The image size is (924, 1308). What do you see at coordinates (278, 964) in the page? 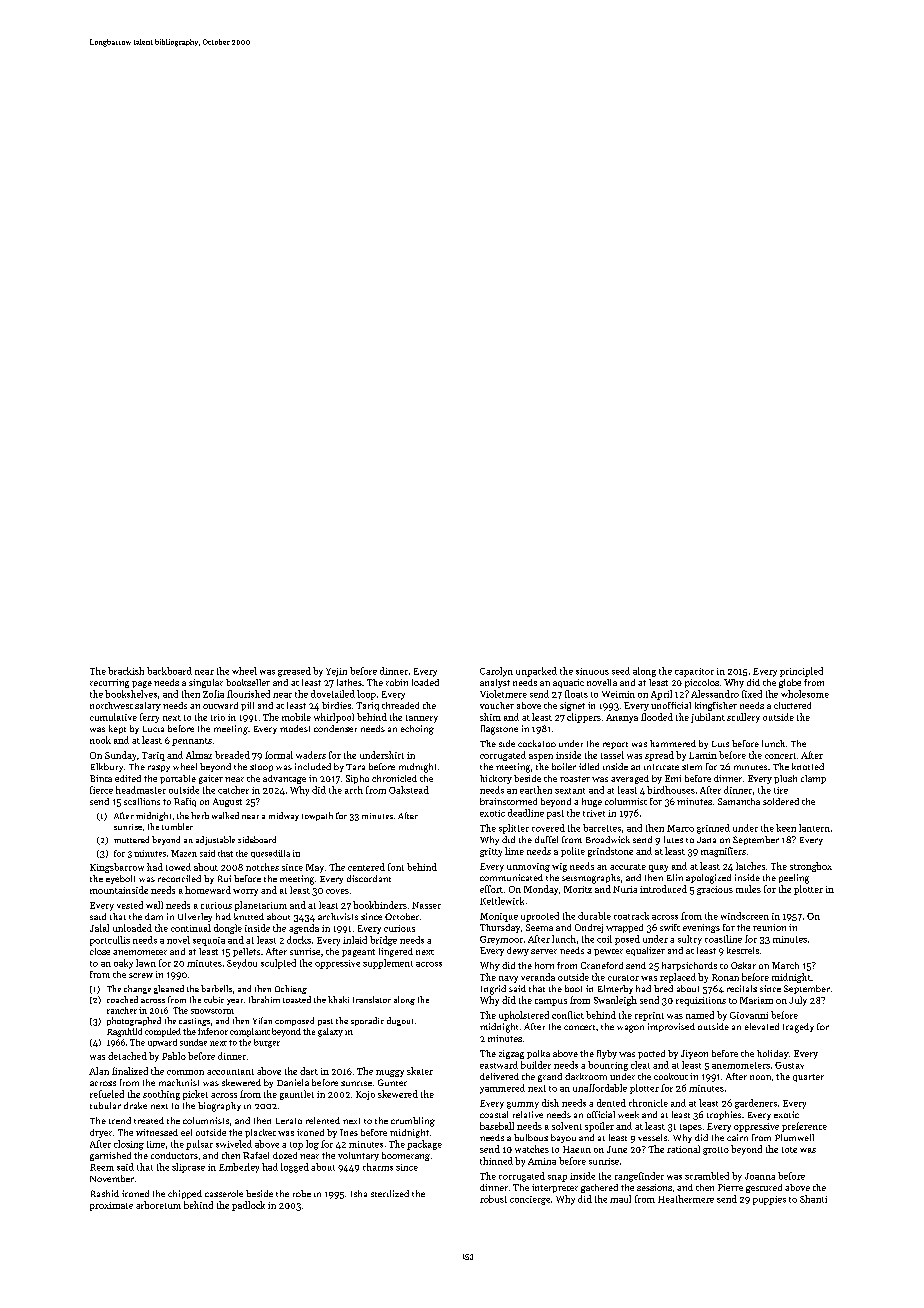
I see `sculpted` at bounding box center [278, 964].
